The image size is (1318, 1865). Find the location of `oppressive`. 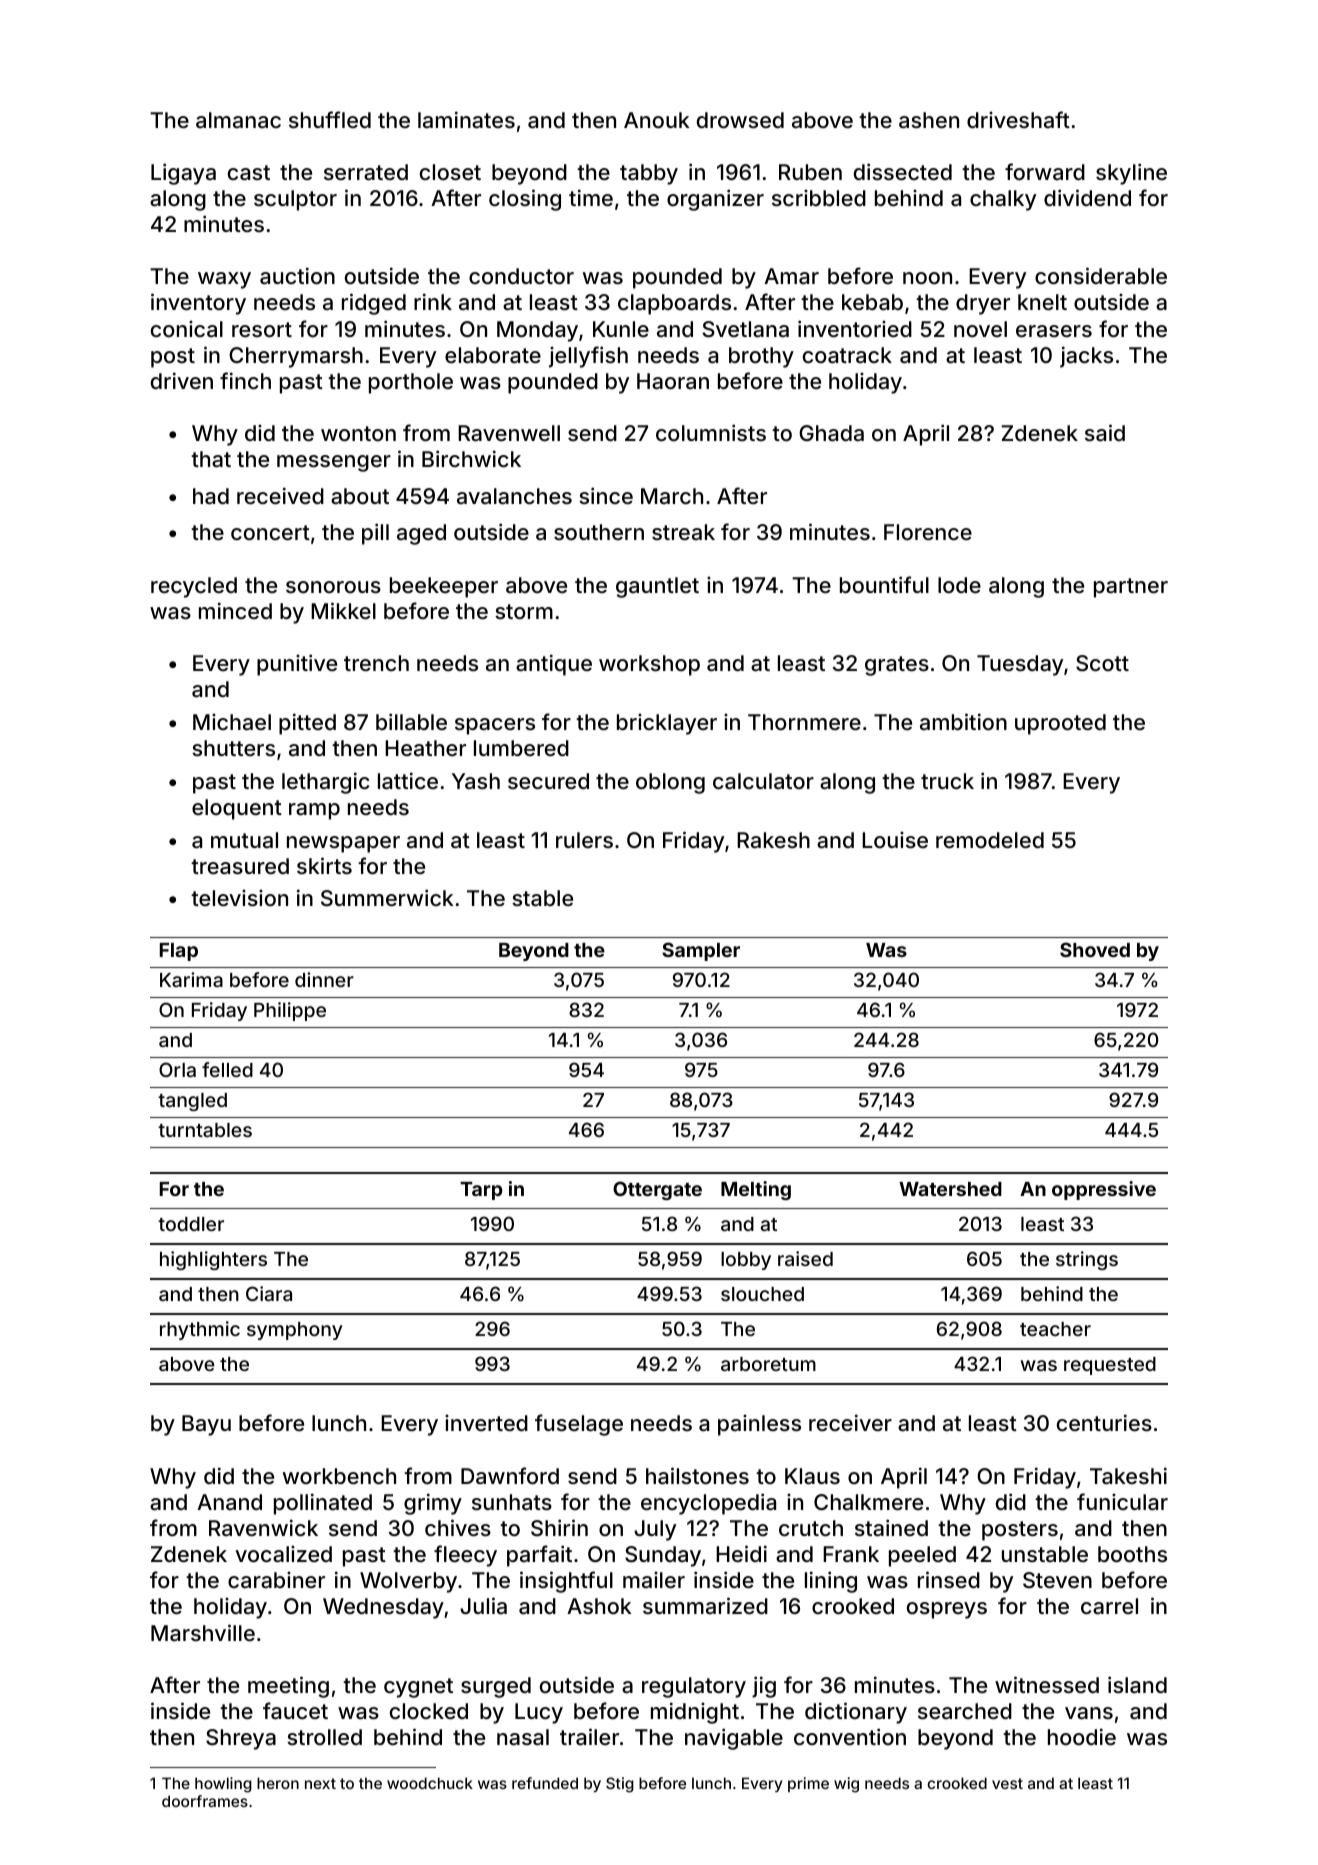

oppressive is located at coordinates (1104, 1190).
